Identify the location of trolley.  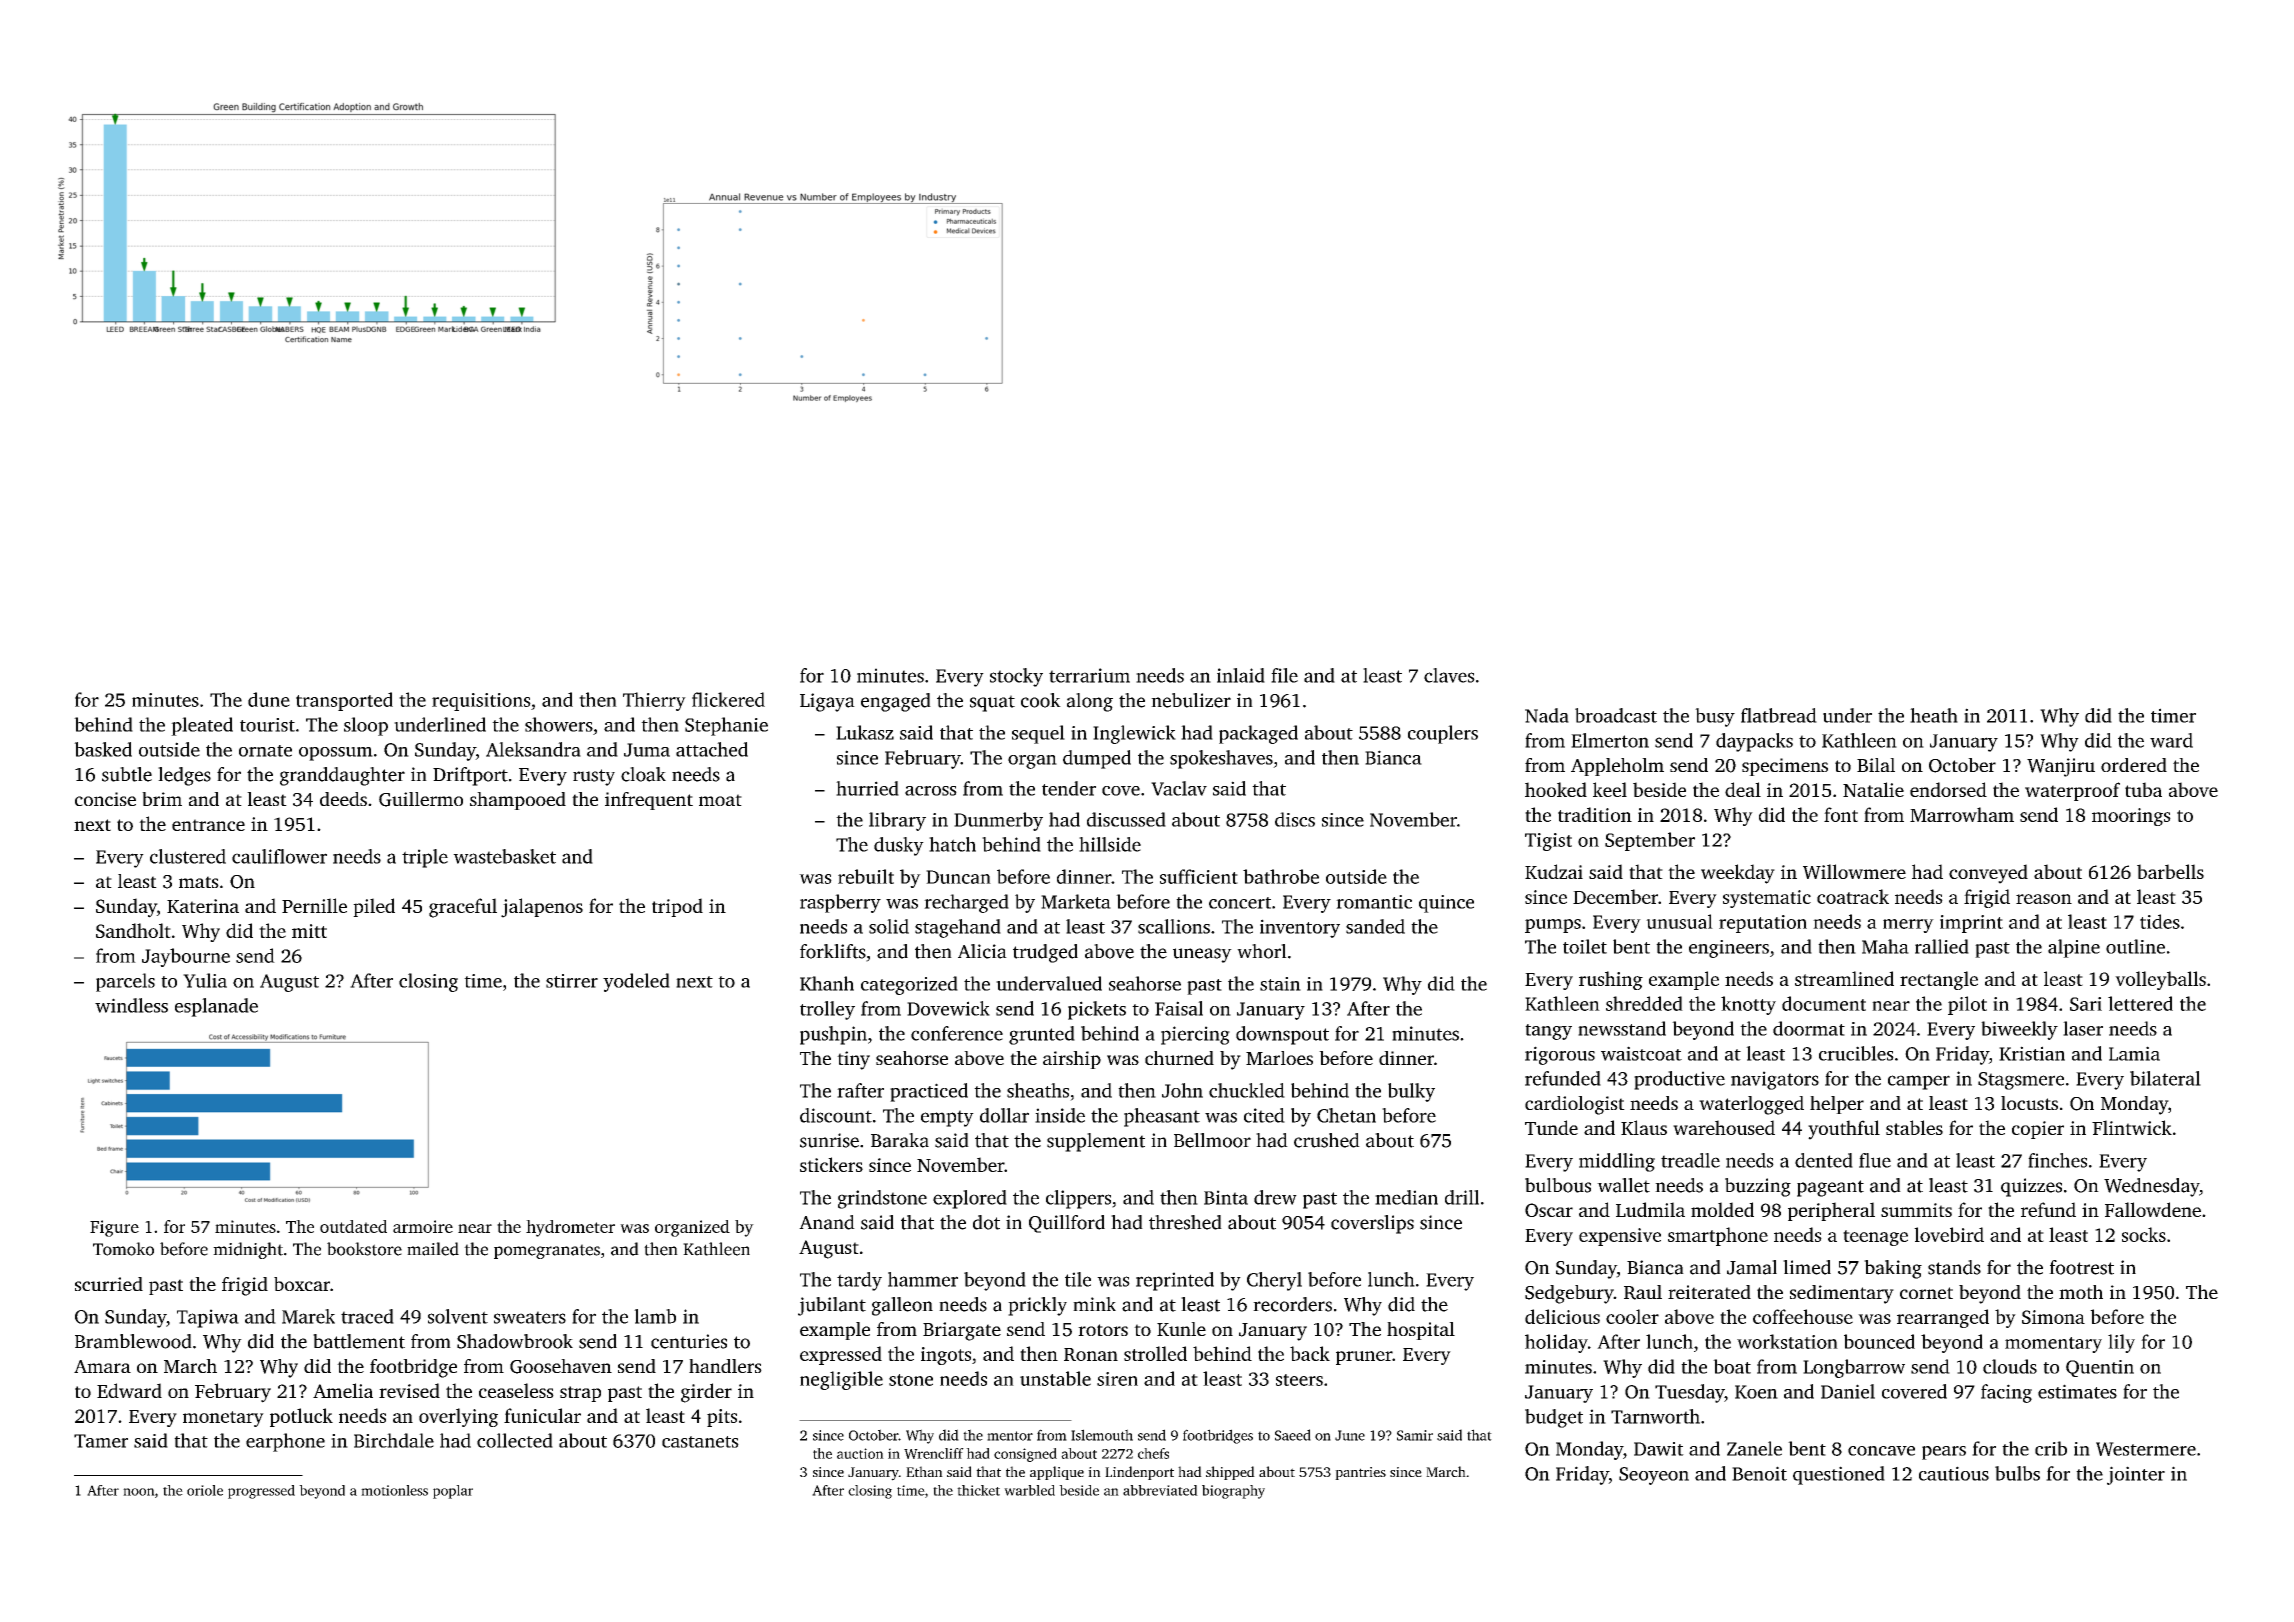
(827, 1010).
